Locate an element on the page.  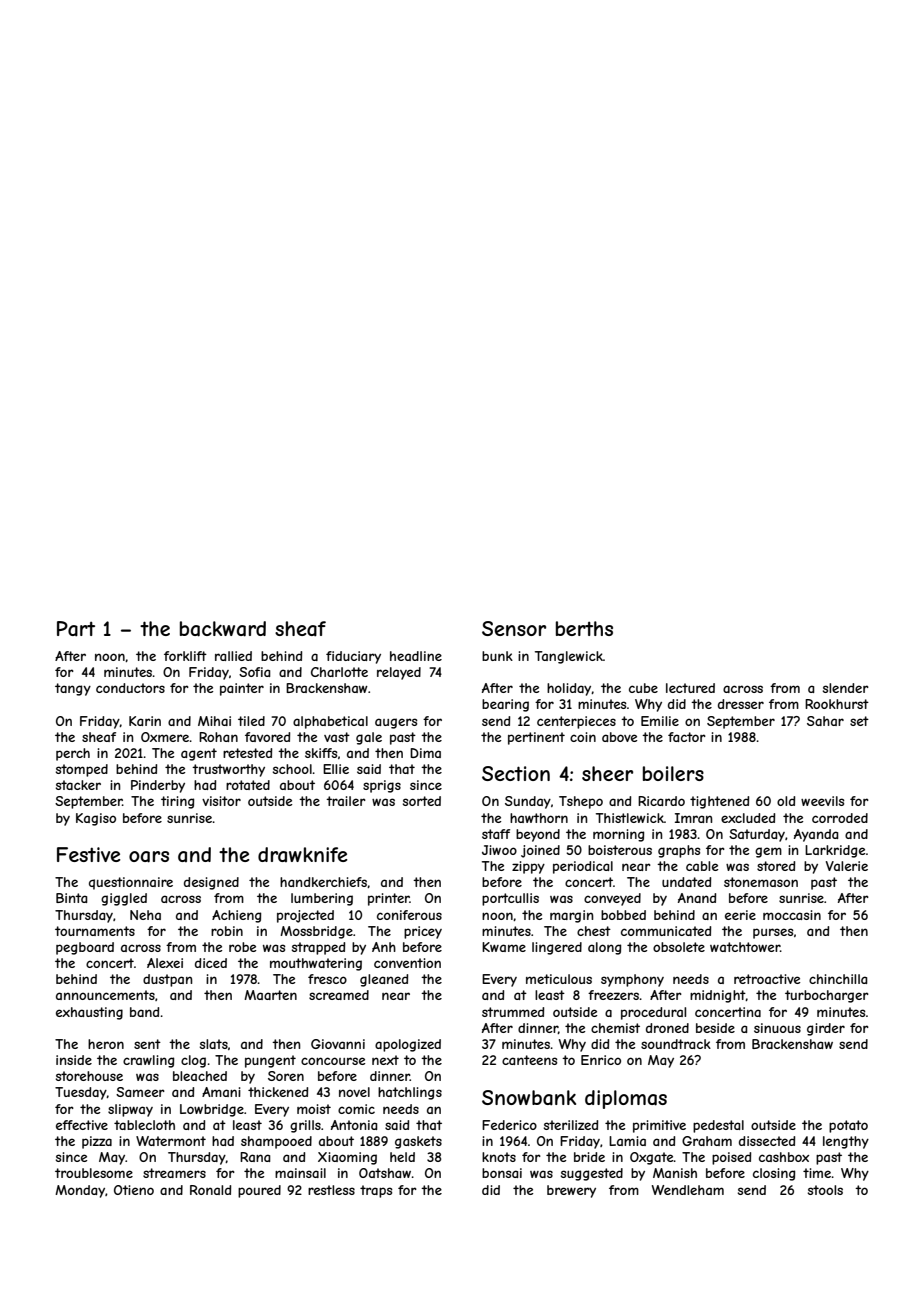
Maarten is located at coordinates (270, 995).
